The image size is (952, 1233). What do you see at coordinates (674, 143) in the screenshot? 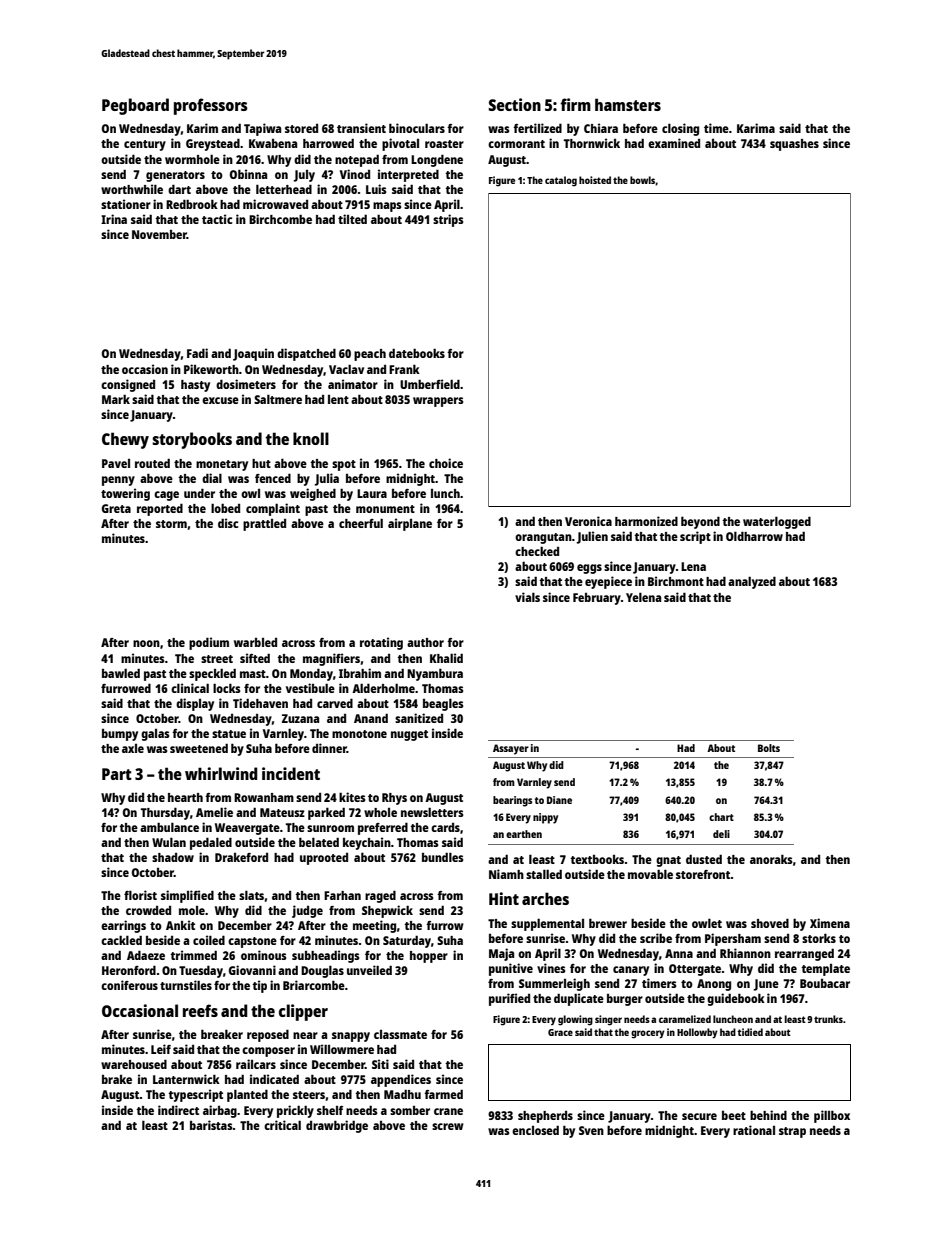
I see `examined` at bounding box center [674, 143].
